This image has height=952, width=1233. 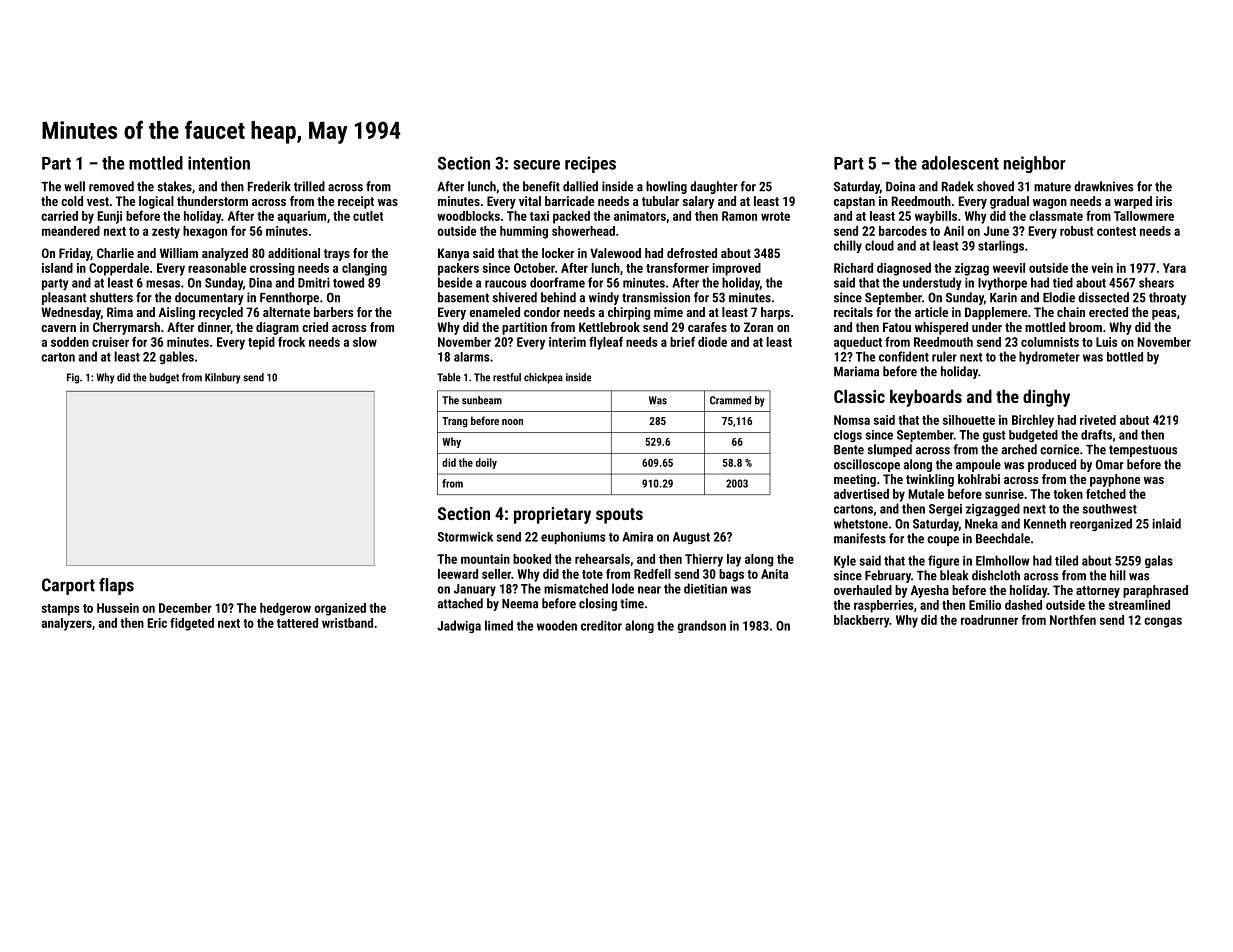 I want to click on dinghy, so click(x=1046, y=398).
